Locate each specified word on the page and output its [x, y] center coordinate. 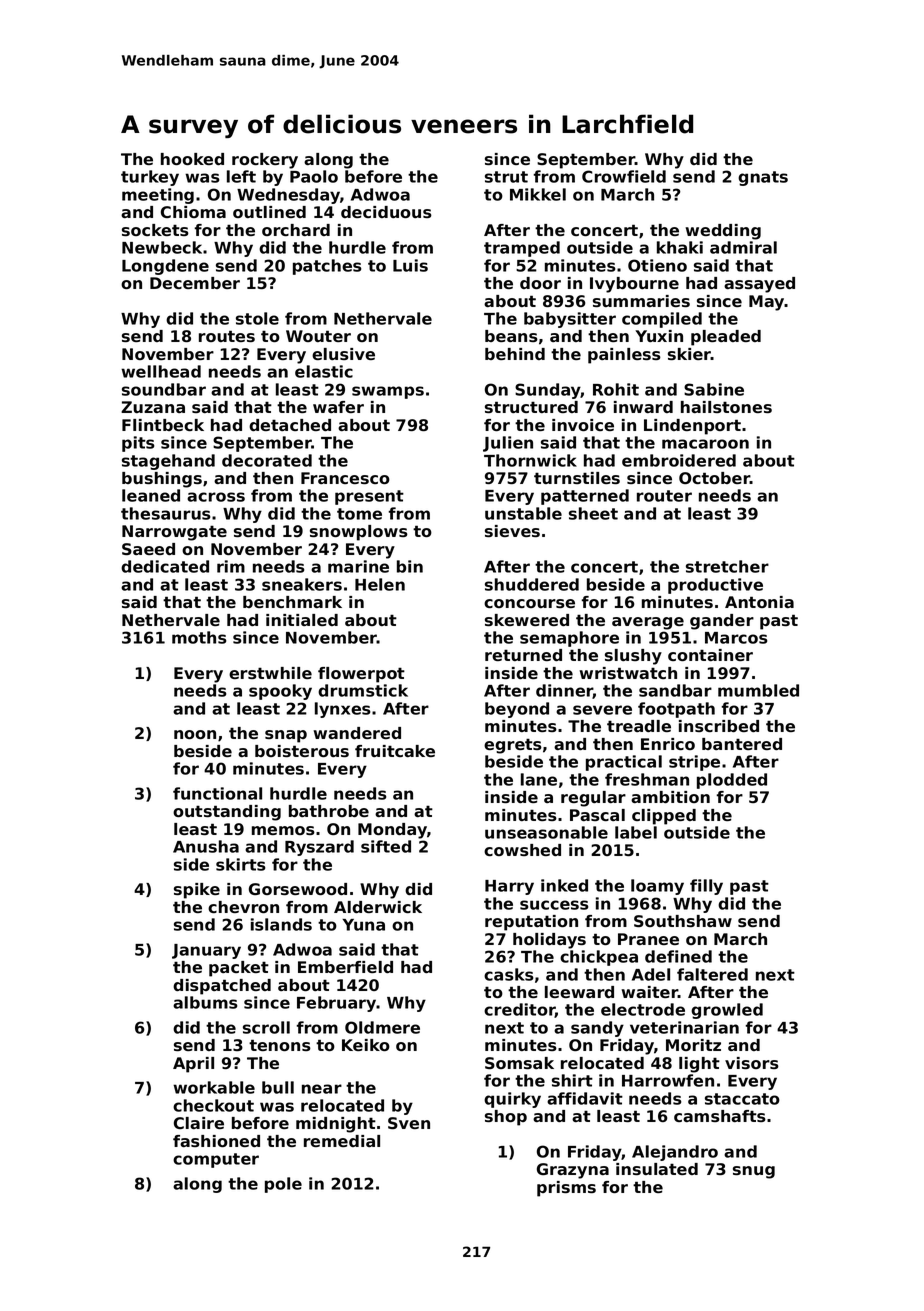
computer [216, 1160]
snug [754, 1172]
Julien [508, 444]
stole [257, 318]
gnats [763, 178]
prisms [566, 1189]
